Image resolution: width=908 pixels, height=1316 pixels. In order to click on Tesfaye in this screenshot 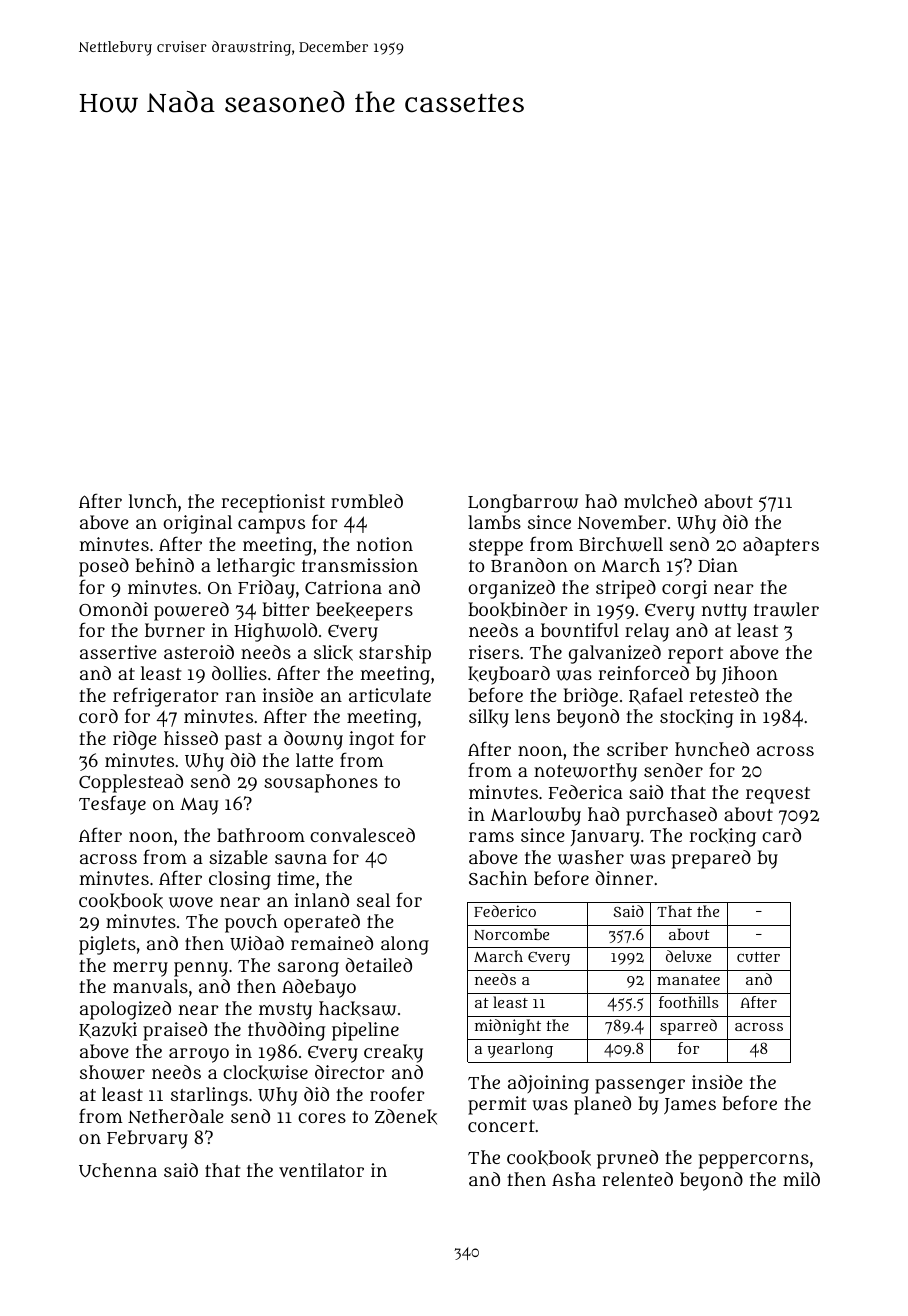, I will do `click(112, 805)`.
